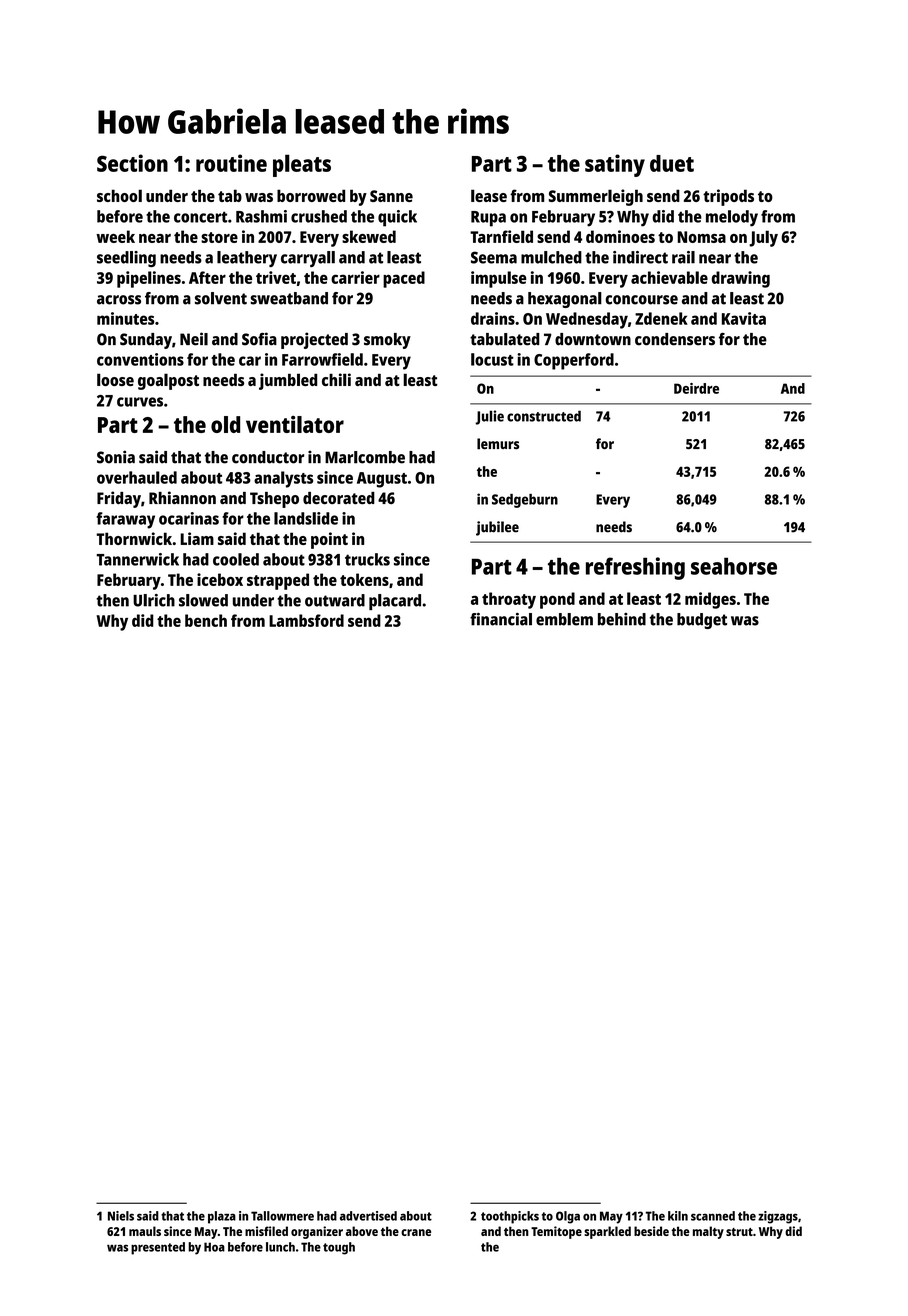  I want to click on Niels, so click(121, 1216).
